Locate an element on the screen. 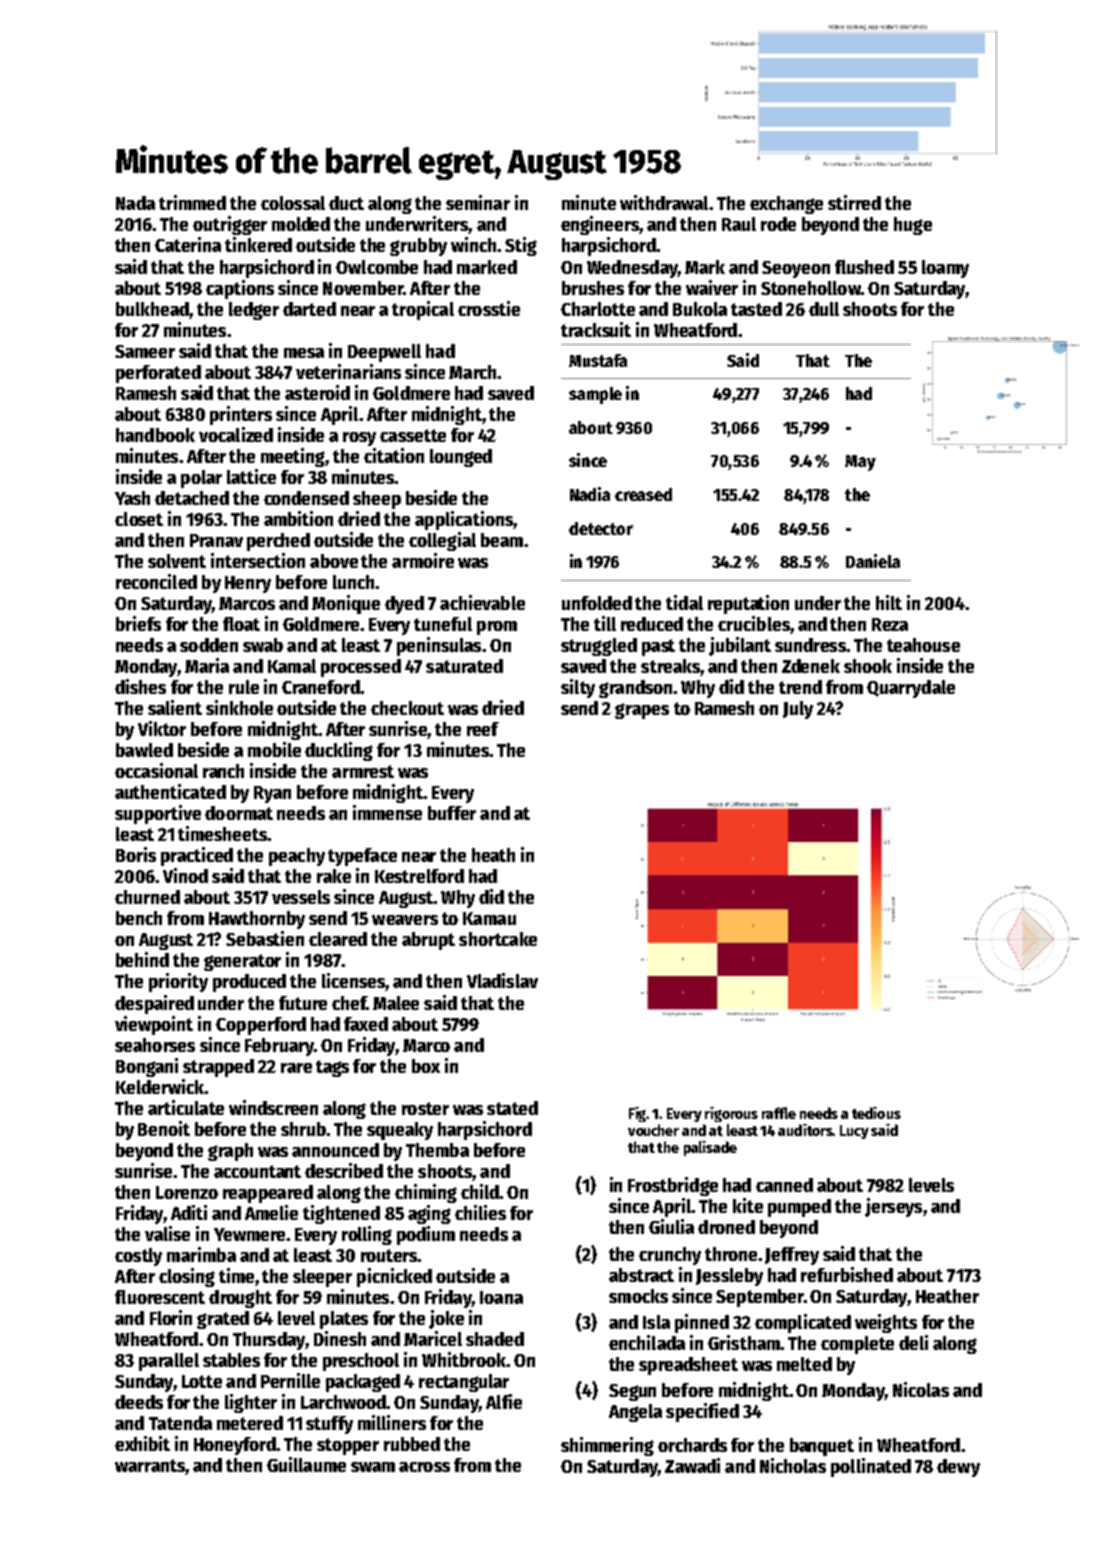  Kamau is located at coordinates (489, 918).
